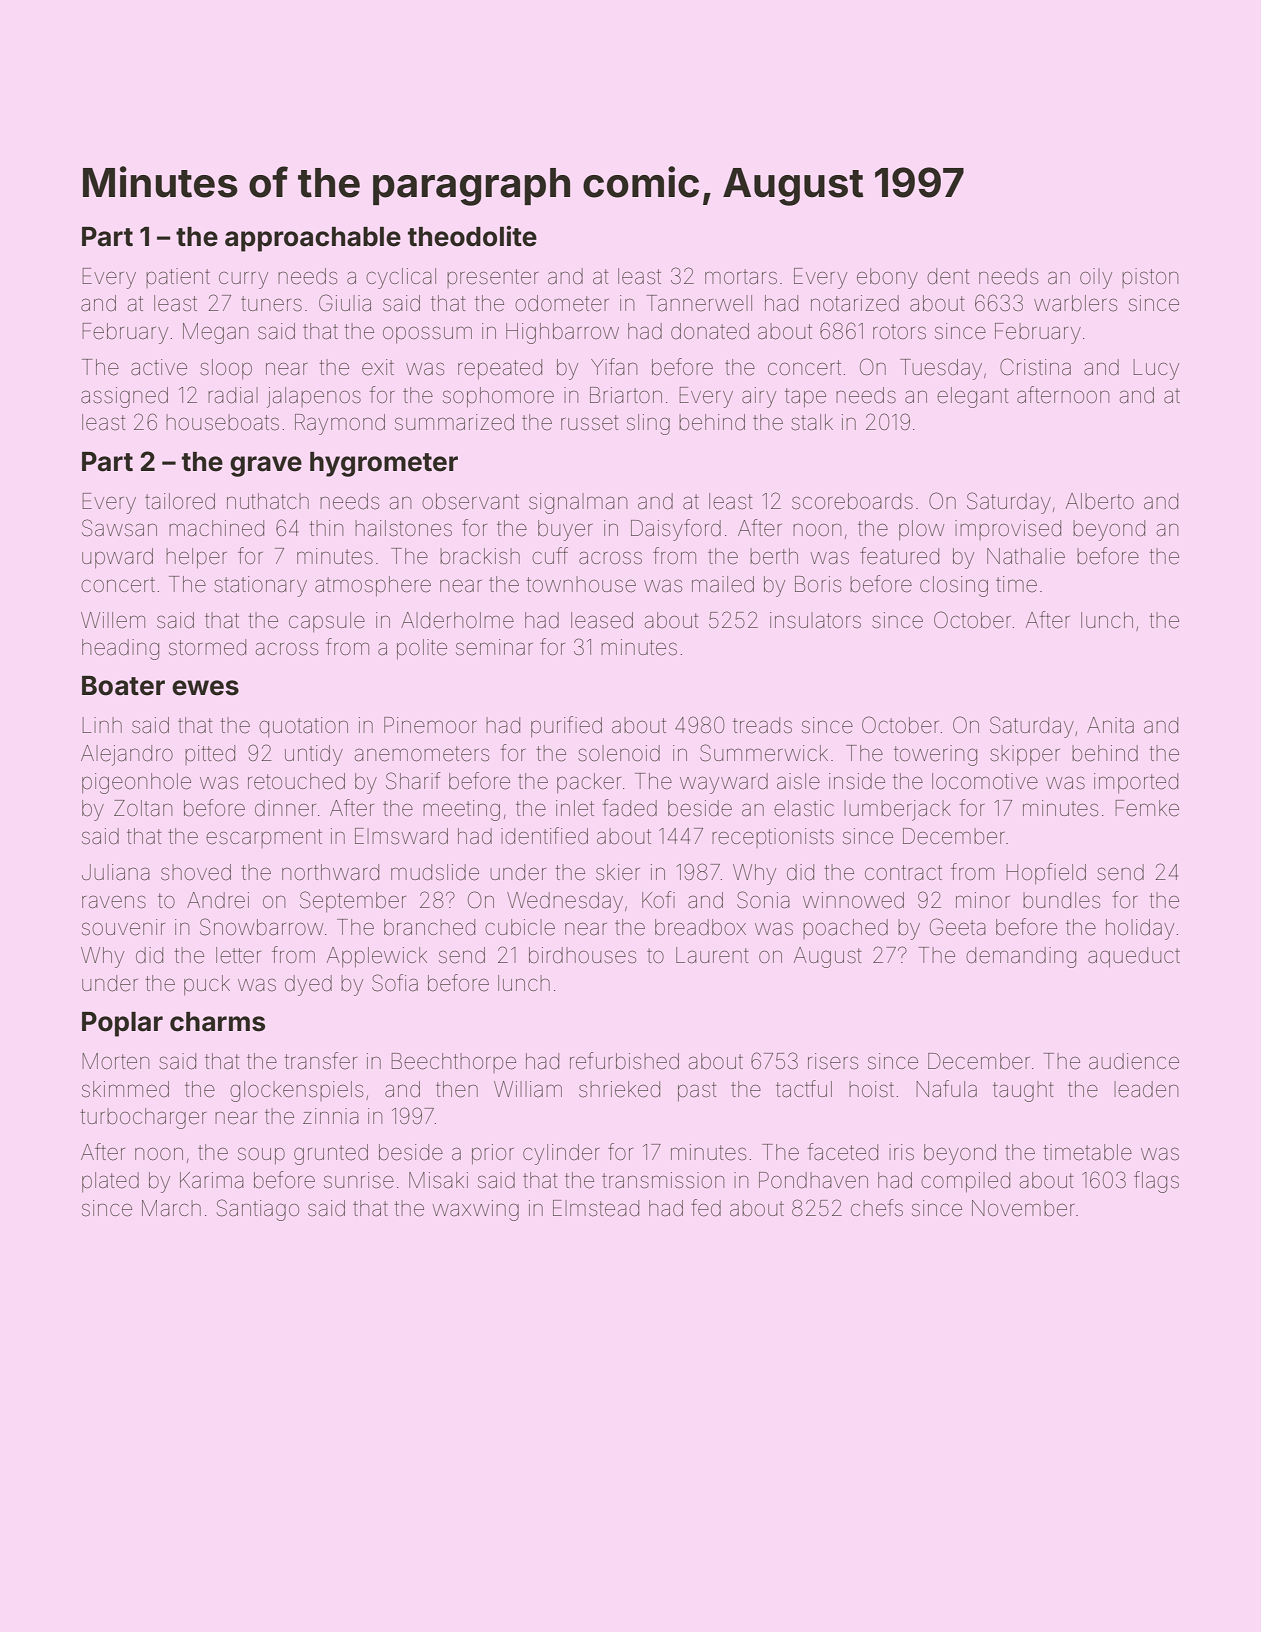 This image has height=1632, width=1261. What do you see at coordinates (1150, 278) in the image?
I see `piston` at bounding box center [1150, 278].
